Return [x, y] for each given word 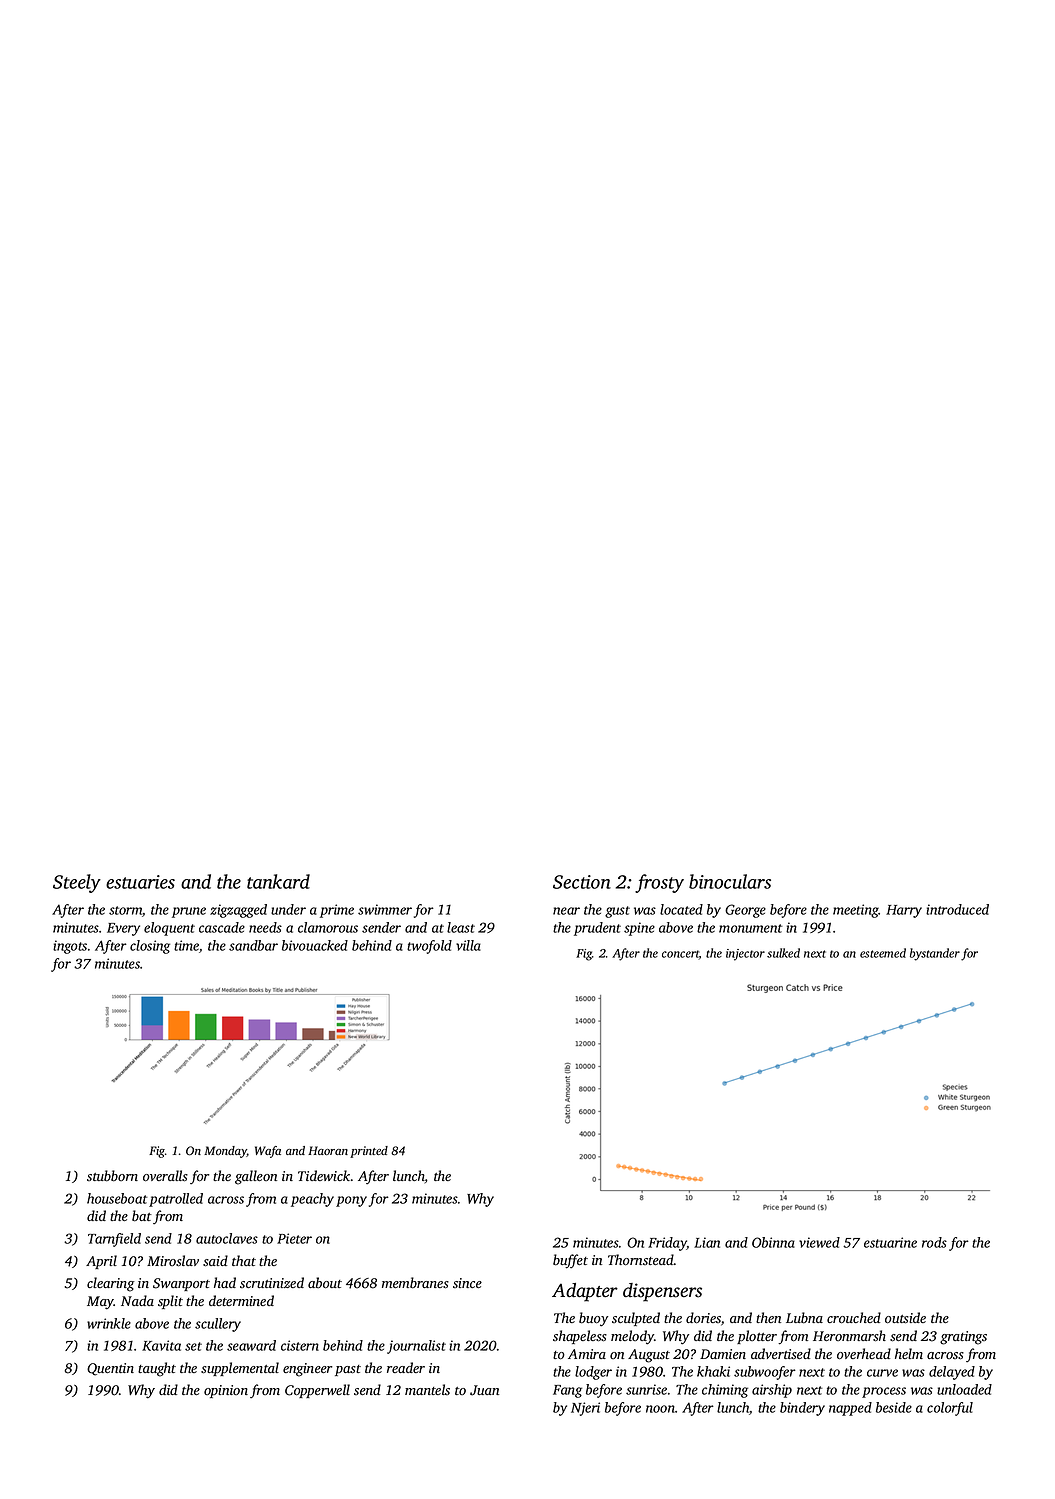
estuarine [890, 1242]
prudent [597, 929]
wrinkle [109, 1323]
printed [369, 1152]
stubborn [112, 1176]
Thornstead [641, 1260]
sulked [783, 953]
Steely [77, 883]
